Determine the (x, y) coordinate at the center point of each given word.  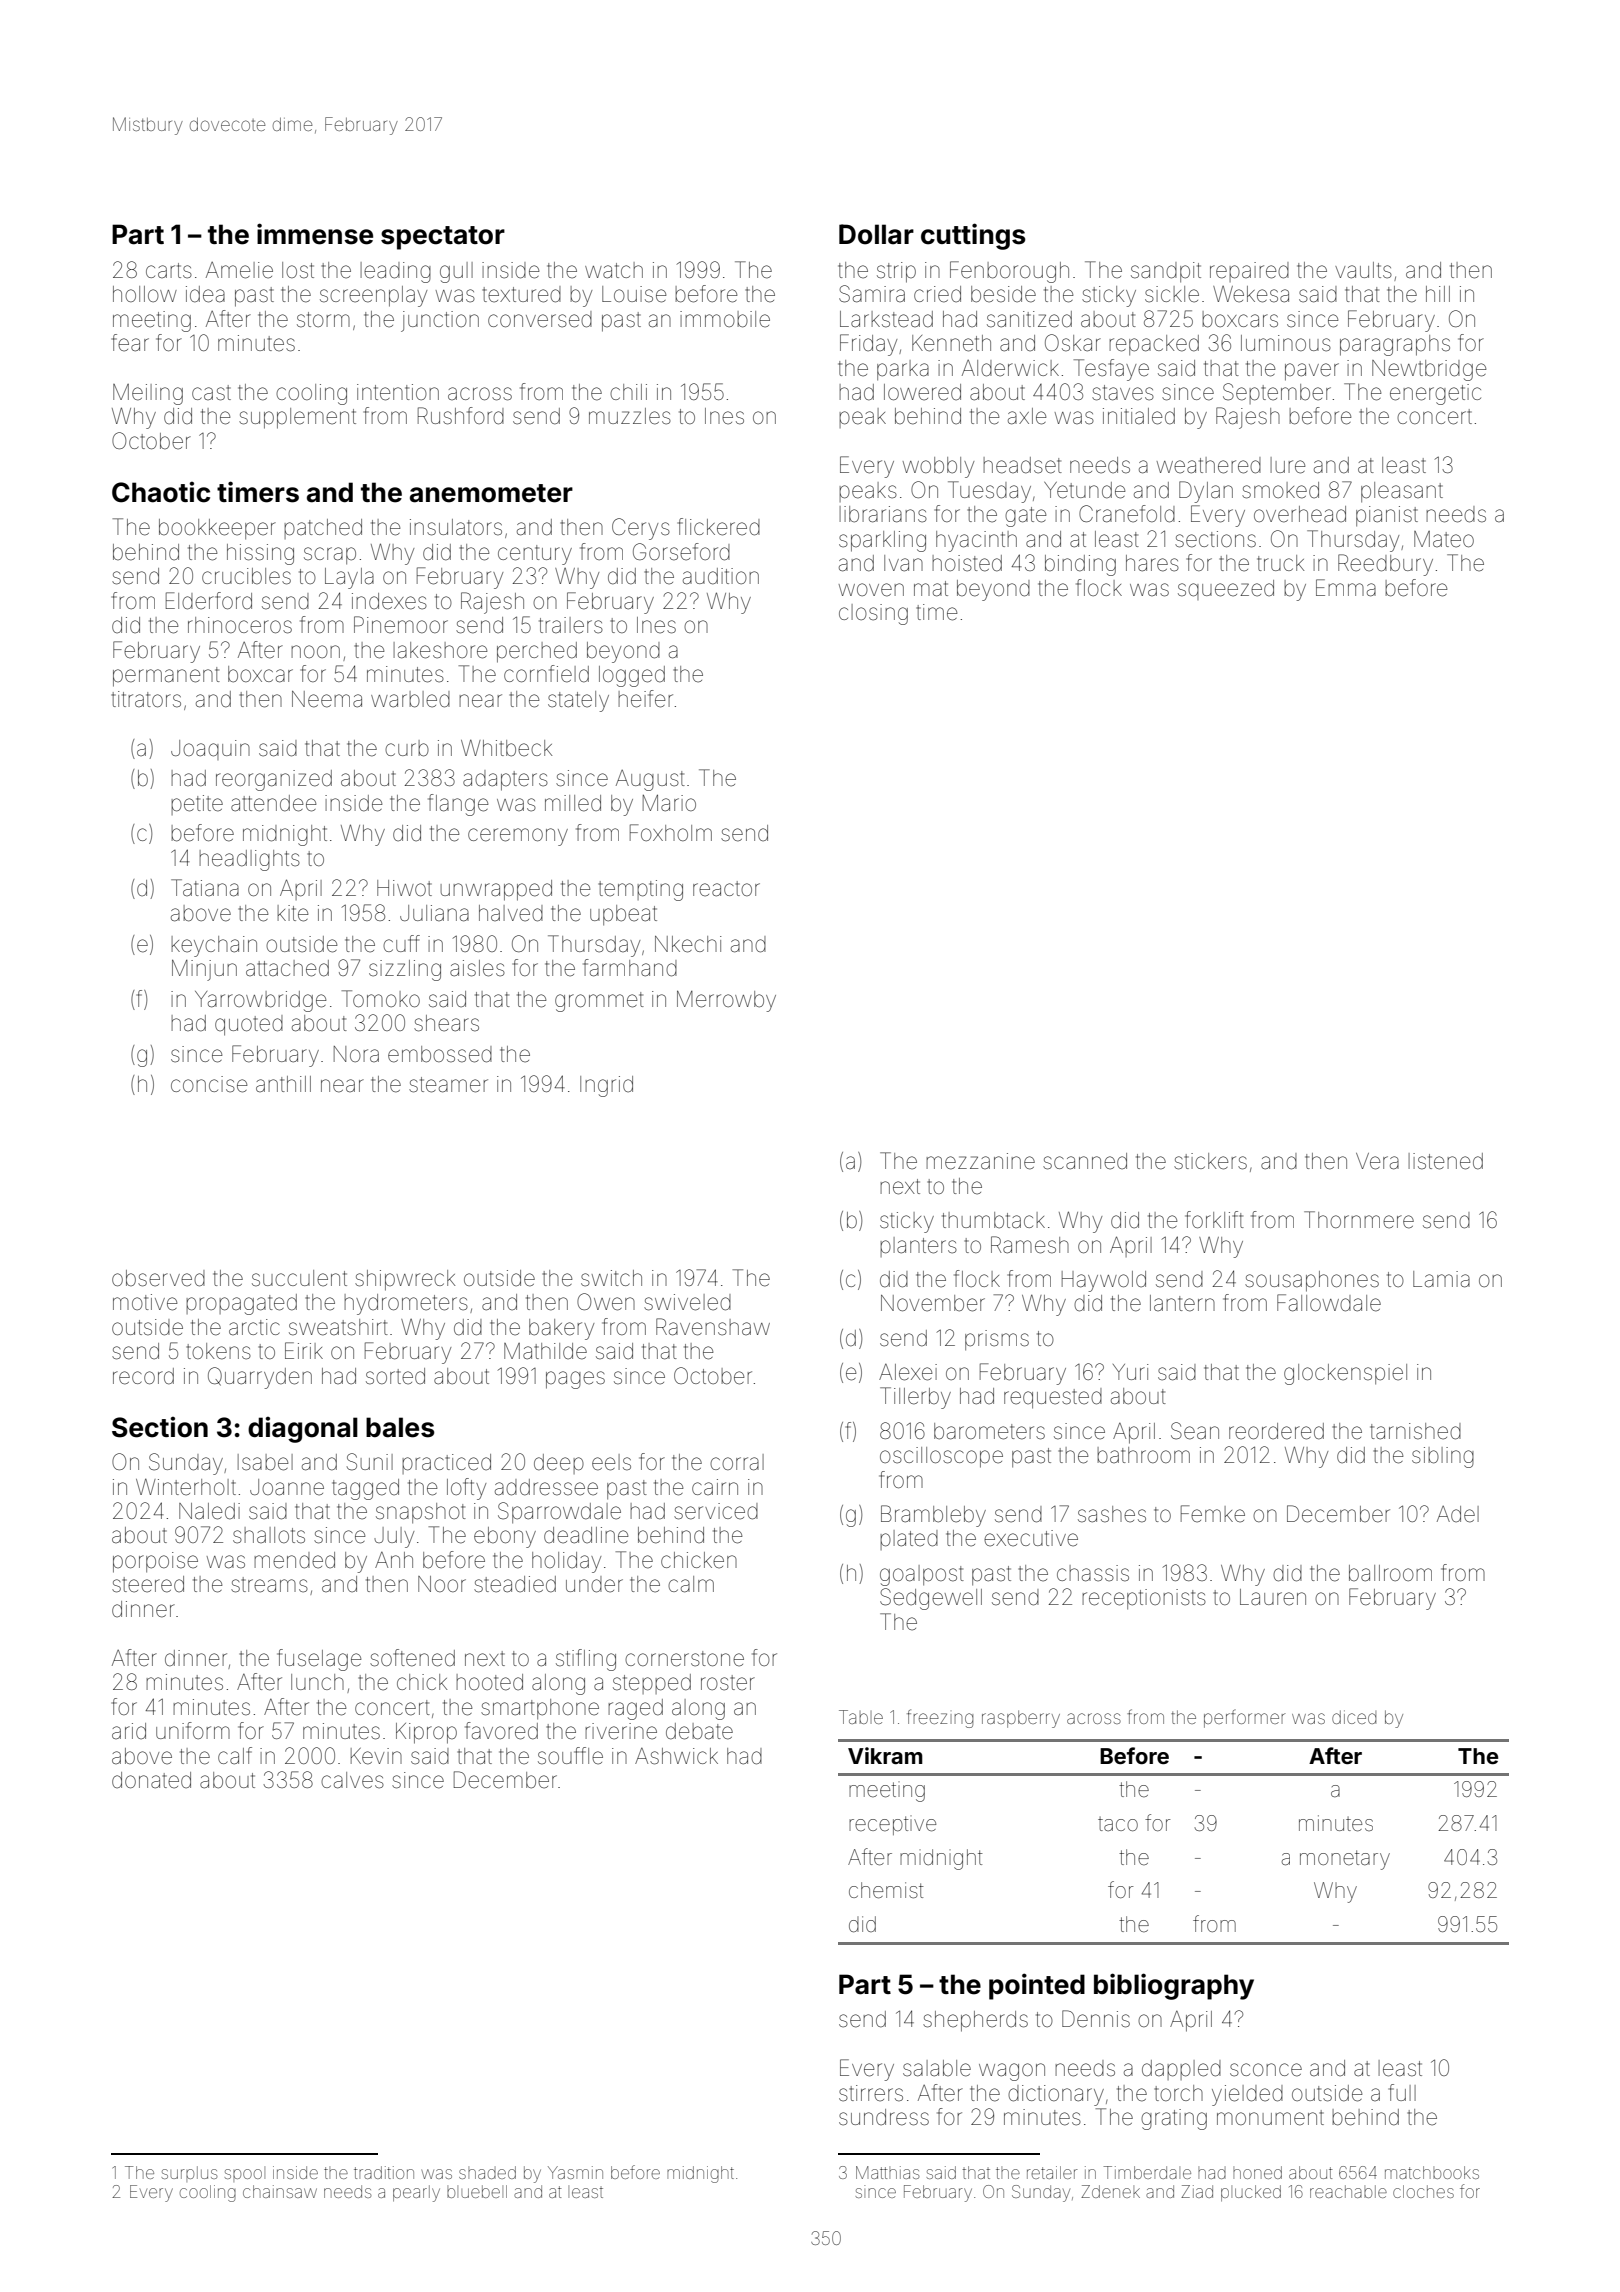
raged (635, 1709)
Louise (634, 294)
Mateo (1444, 539)
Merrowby (726, 1001)
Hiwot (404, 888)
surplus (189, 2174)
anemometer (491, 493)
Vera (1377, 1161)
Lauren (1273, 1597)
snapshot (421, 1513)
